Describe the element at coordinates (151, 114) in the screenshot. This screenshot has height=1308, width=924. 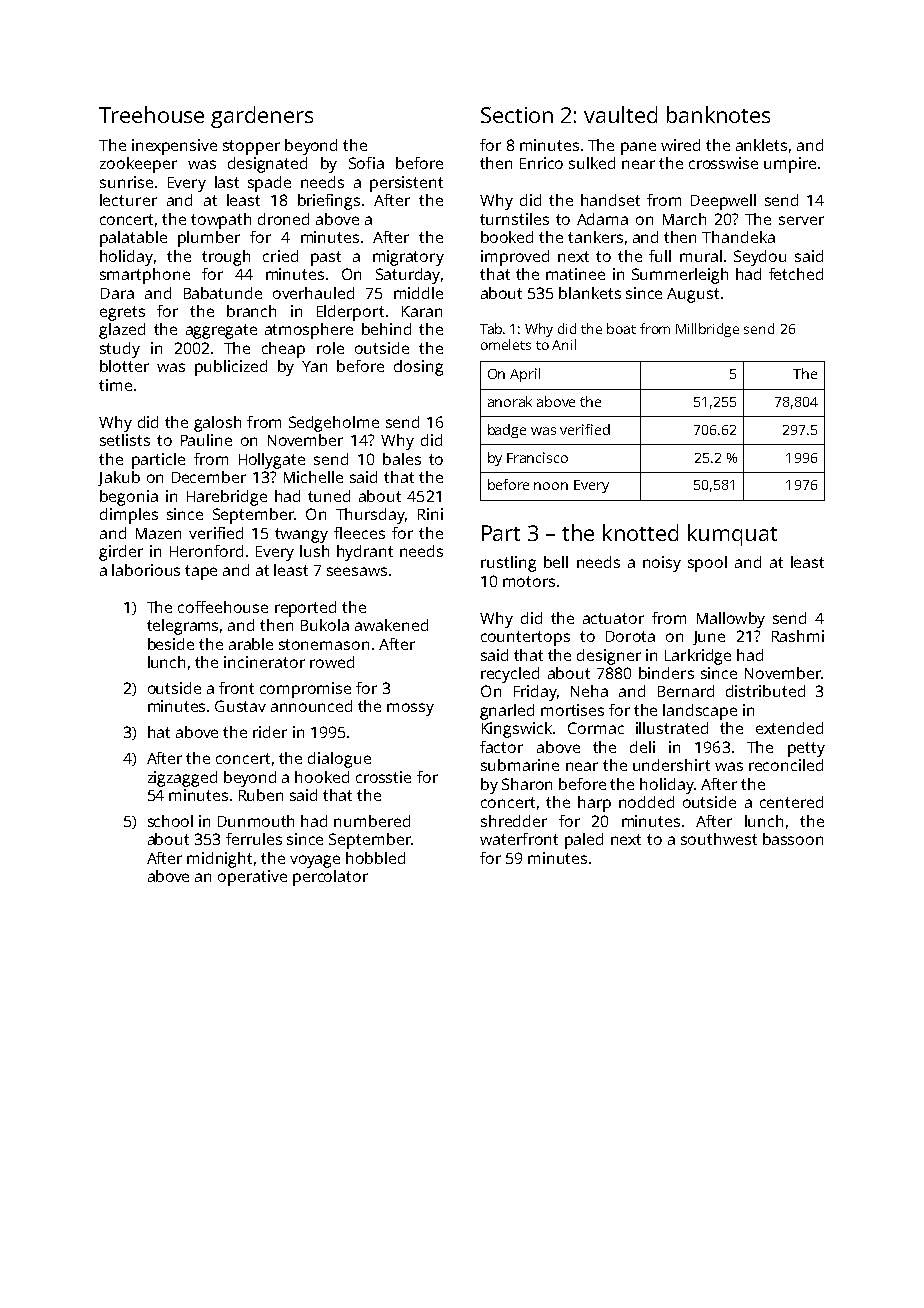
I see `Treehouse` at that location.
